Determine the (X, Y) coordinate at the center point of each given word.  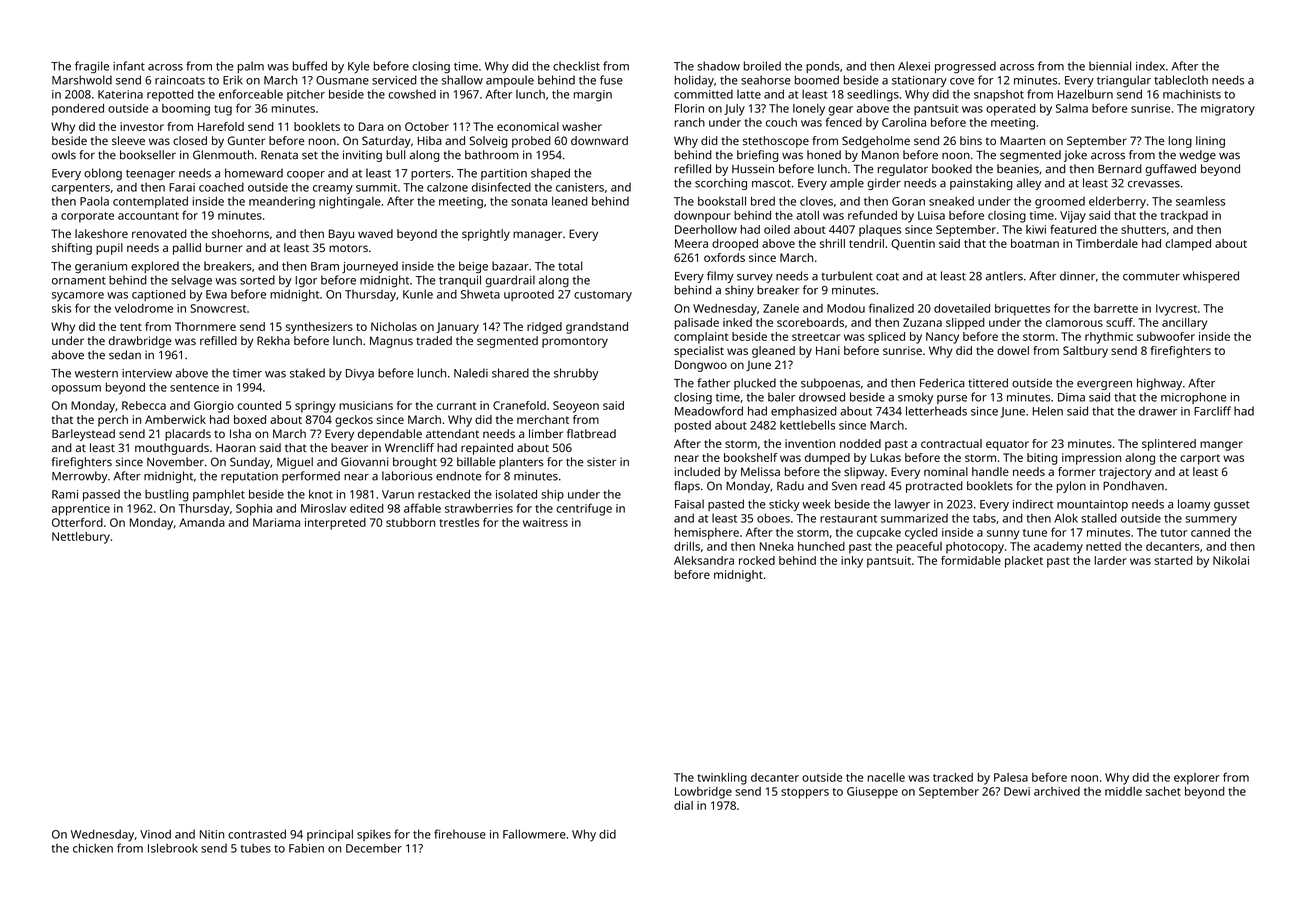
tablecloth (1181, 80)
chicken (93, 848)
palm (251, 67)
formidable (971, 560)
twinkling (722, 779)
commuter (1151, 277)
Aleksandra (704, 560)
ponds (823, 67)
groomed (1060, 203)
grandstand (597, 328)
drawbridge (140, 342)
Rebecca (144, 405)
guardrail (510, 281)
